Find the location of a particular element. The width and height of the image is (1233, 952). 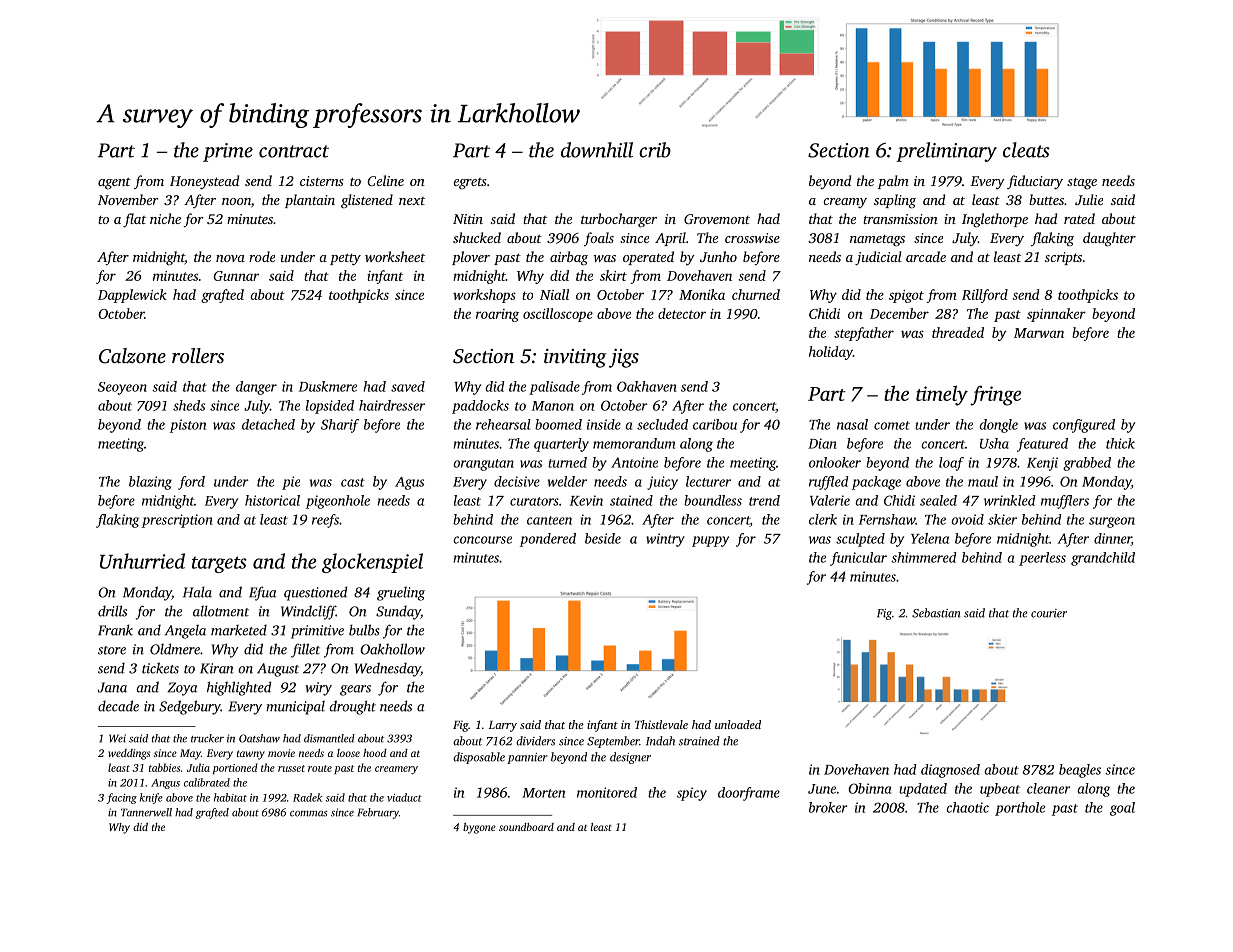

Manon is located at coordinates (553, 406).
